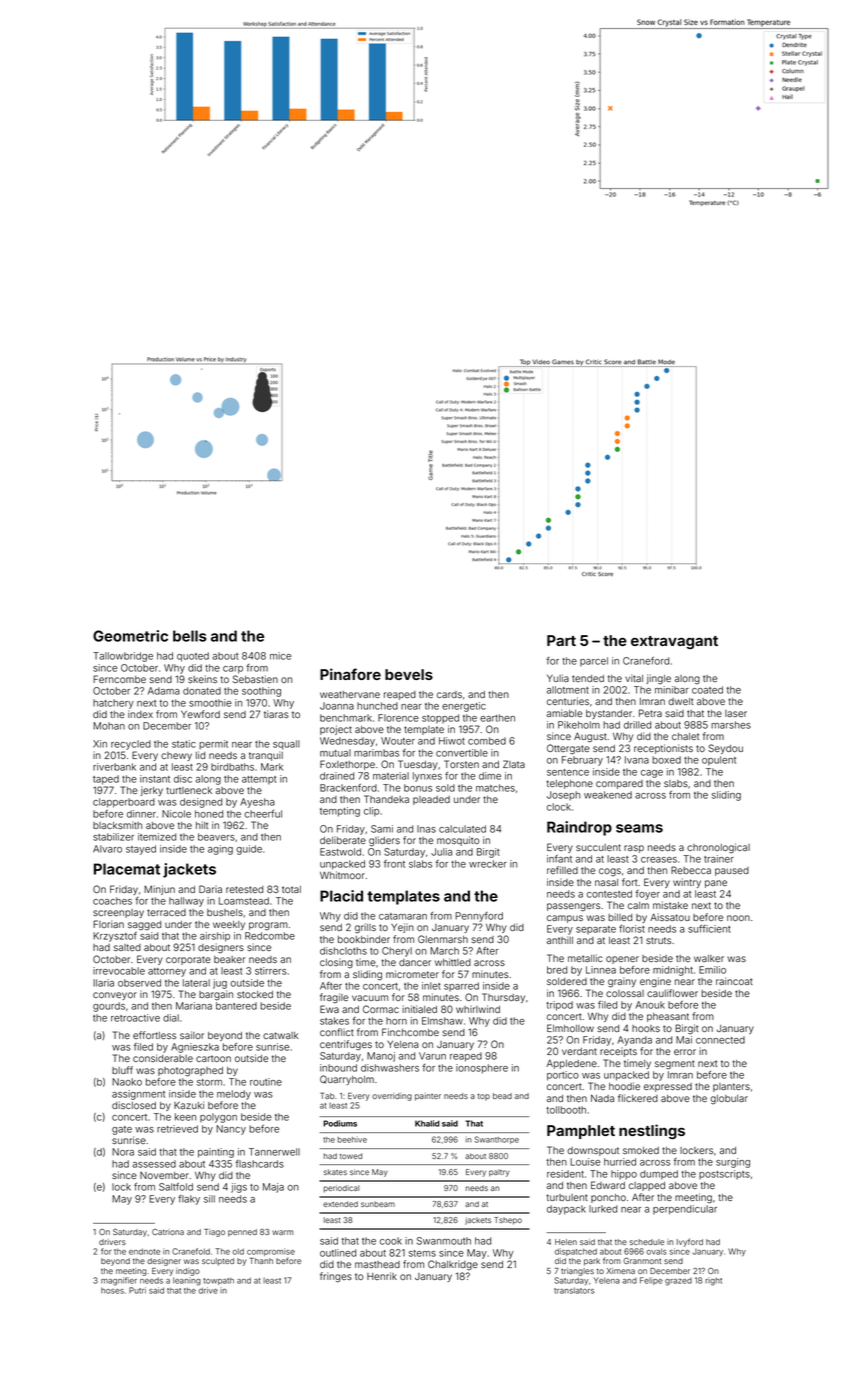 The image size is (849, 1400). What do you see at coordinates (719, 761) in the screenshot?
I see `opulent` at bounding box center [719, 761].
